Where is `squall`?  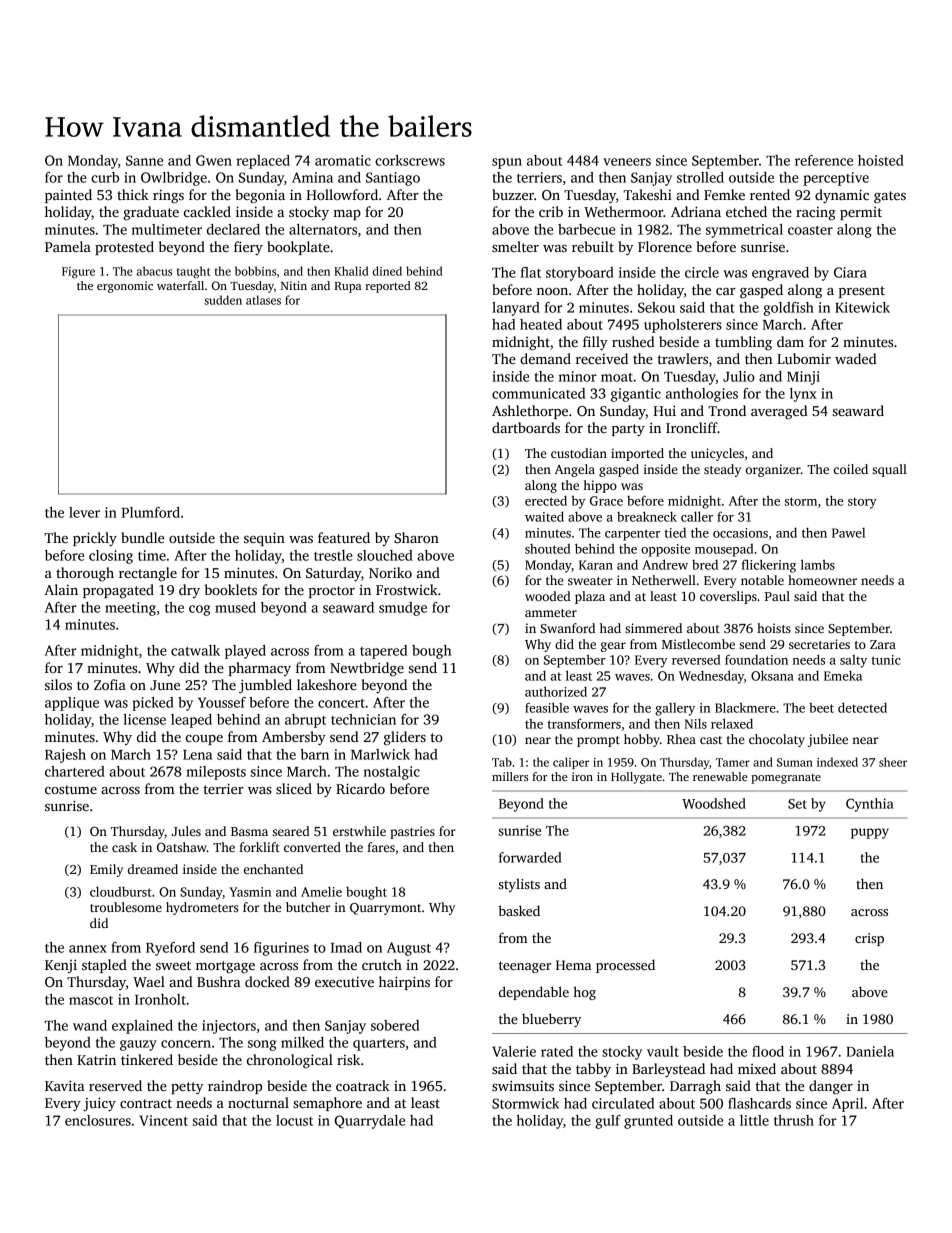 squall is located at coordinates (890, 470).
